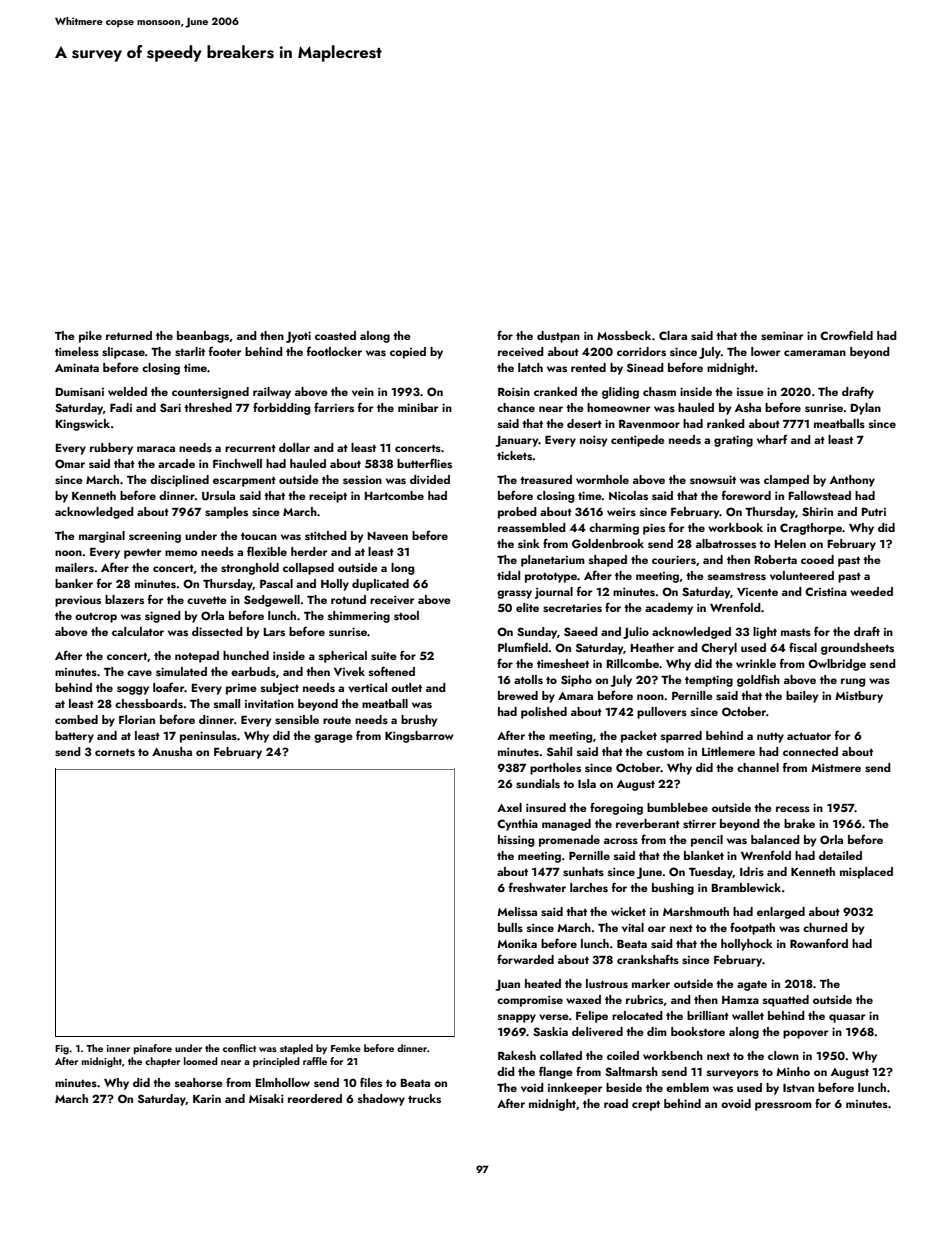 The image size is (952, 1233). Describe the element at coordinates (802, 697) in the screenshot. I see `bailey` at that location.
